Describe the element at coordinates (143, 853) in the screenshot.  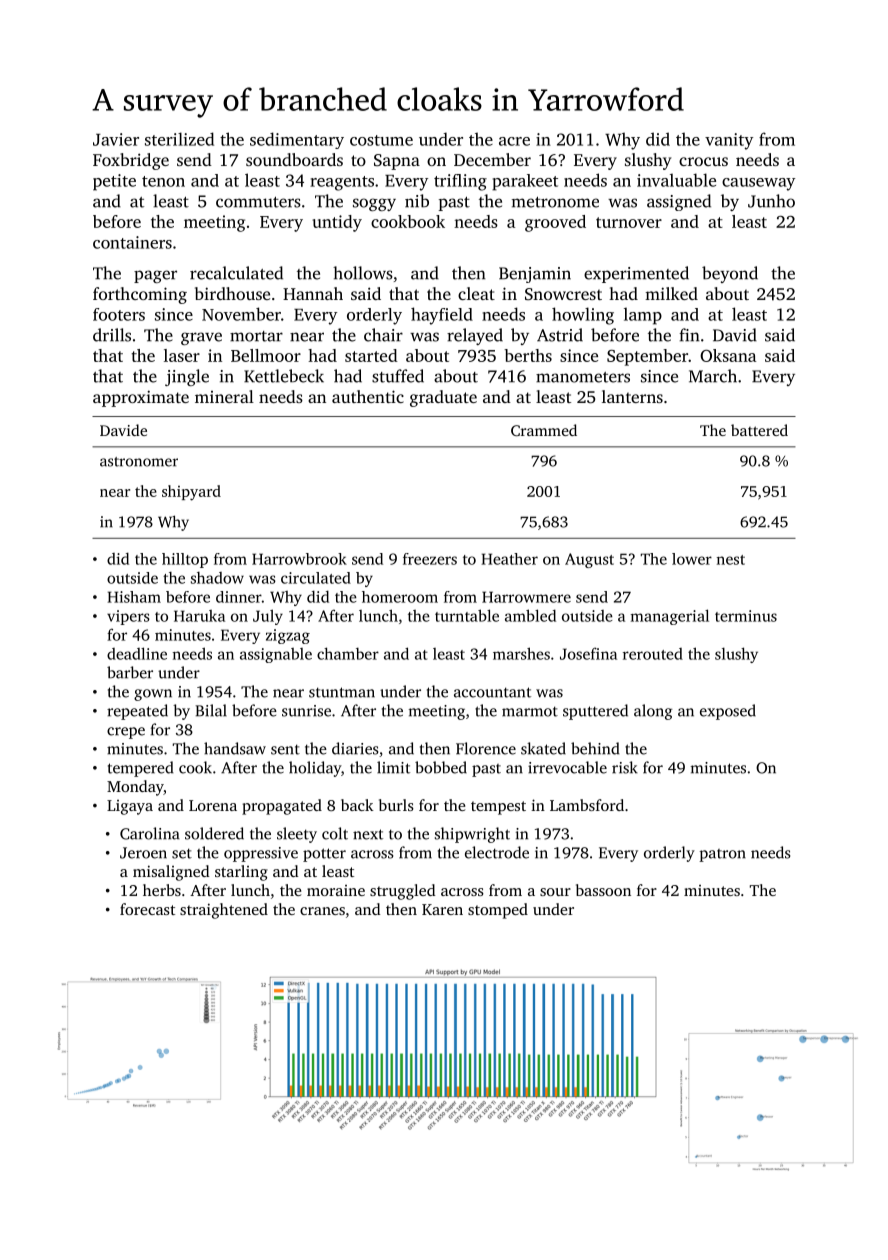
I see `Jeroen` at that location.
